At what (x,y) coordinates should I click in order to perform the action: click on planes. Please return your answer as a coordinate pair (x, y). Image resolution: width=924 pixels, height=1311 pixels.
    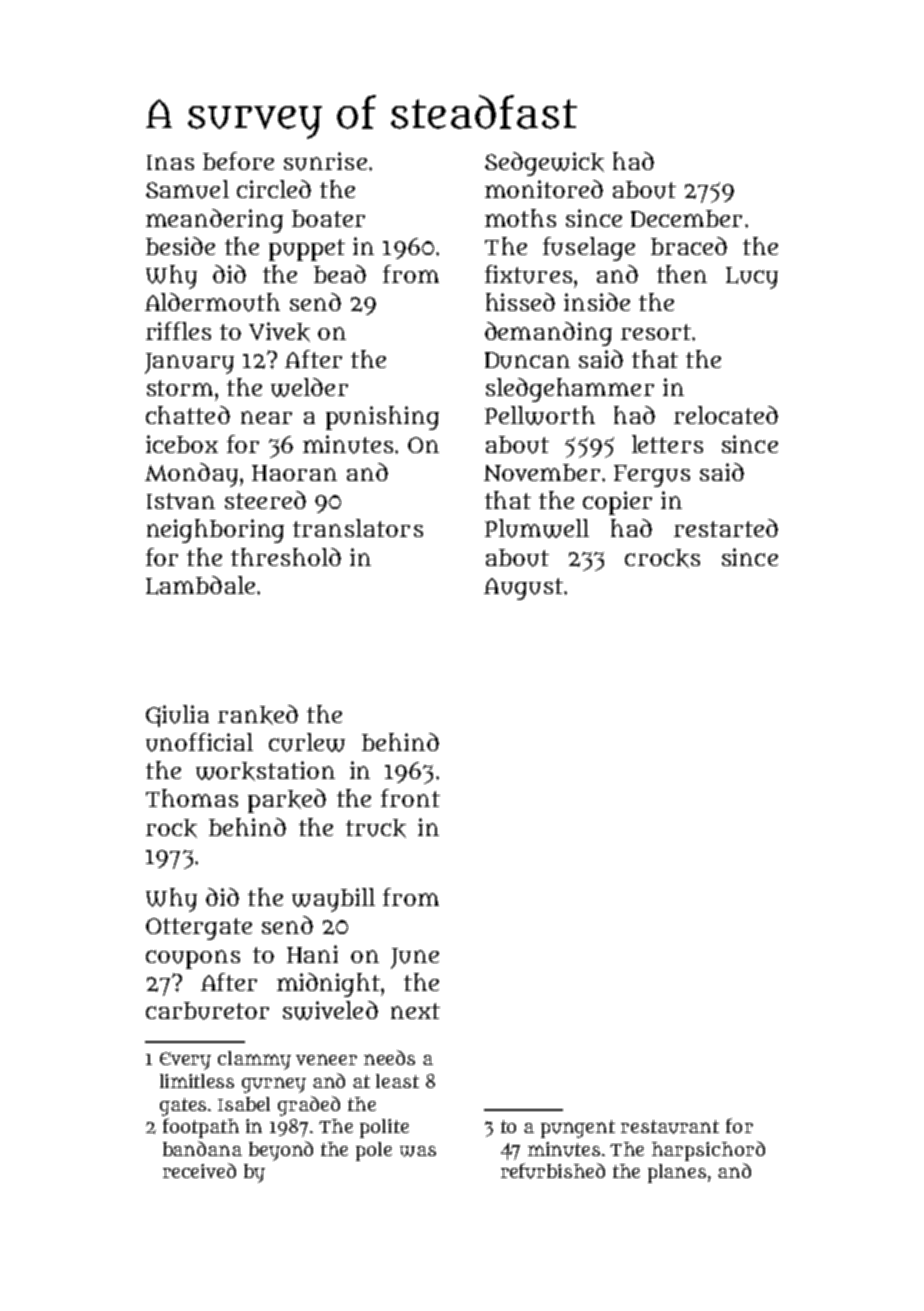
    Looking at the image, I should click on (677, 1173).
